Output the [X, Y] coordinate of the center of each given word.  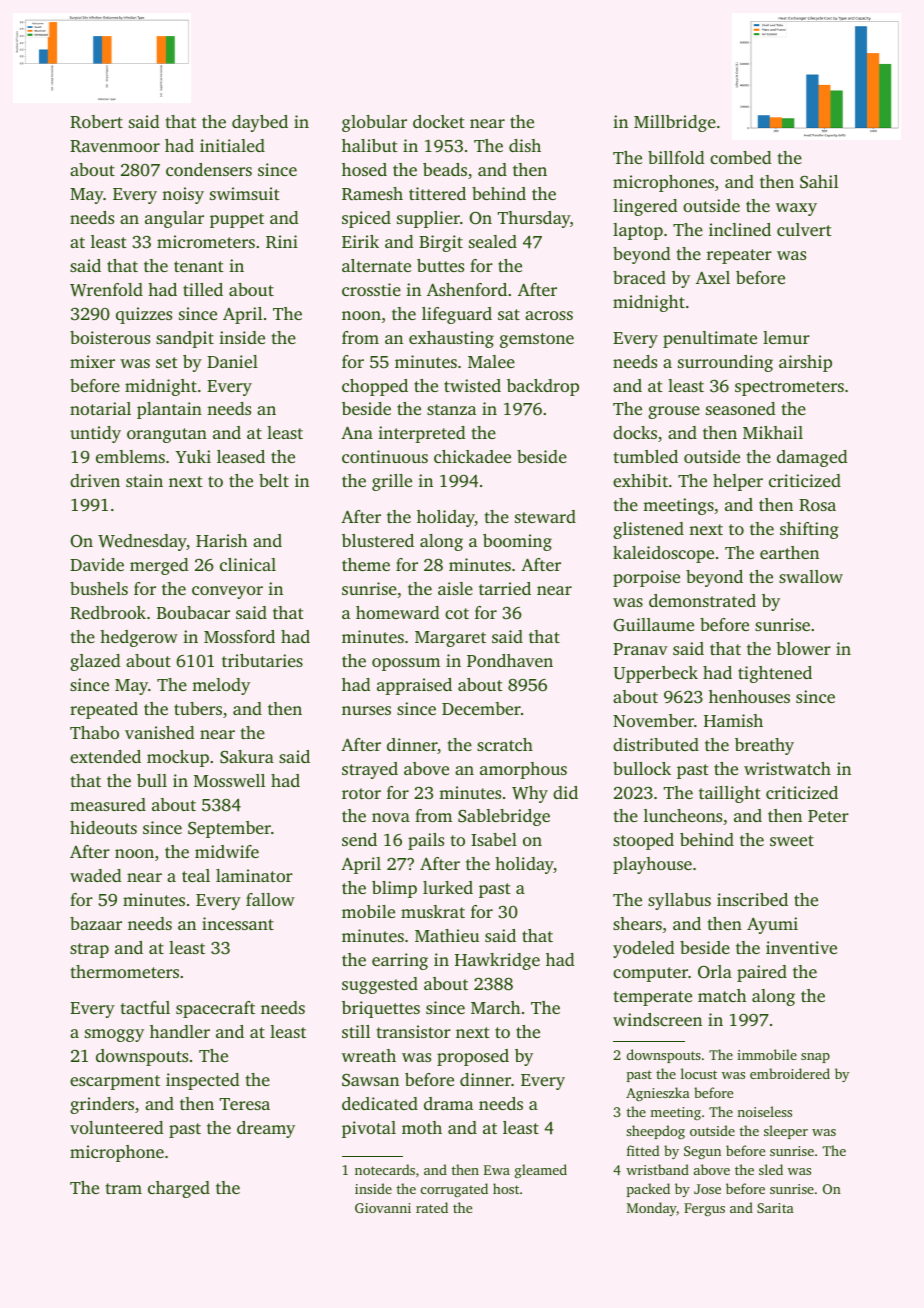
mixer [92, 361]
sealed [493, 241]
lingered [645, 207]
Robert [96, 122]
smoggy [114, 1035]
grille [392, 482]
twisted [472, 385]
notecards [385, 1169]
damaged [812, 458]
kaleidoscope [663, 554]
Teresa [245, 1104]
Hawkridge [497, 961]
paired [762, 973]
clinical [248, 564]
